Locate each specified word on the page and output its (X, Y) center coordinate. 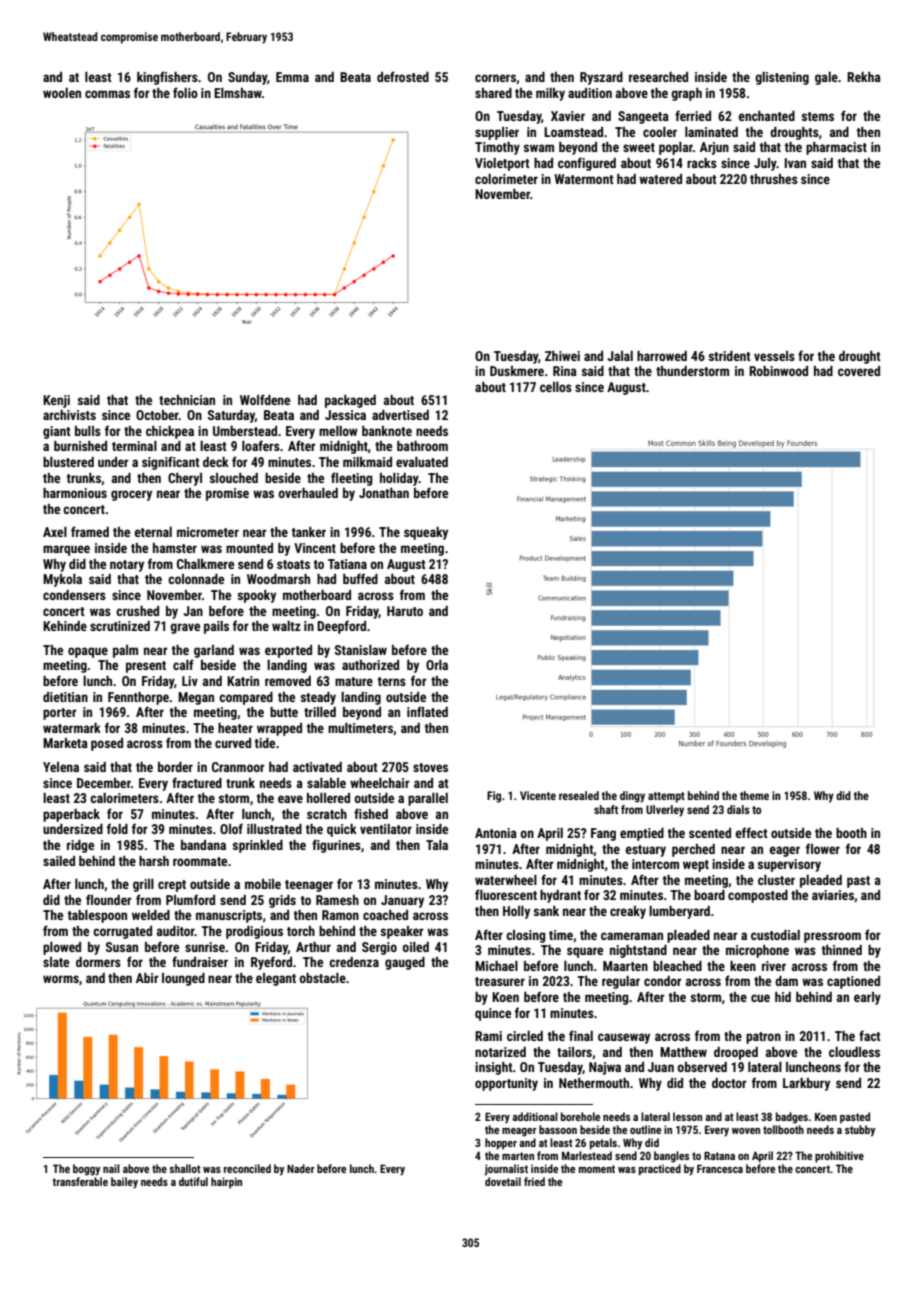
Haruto (405, 611)
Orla (437, 665)
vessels (774, 356)
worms (61, 979)
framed (90, 531)
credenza (354, 962)
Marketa (65, 743)
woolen (62, 93)
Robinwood (778, 371)
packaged (350, 401)
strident (730, 356)
